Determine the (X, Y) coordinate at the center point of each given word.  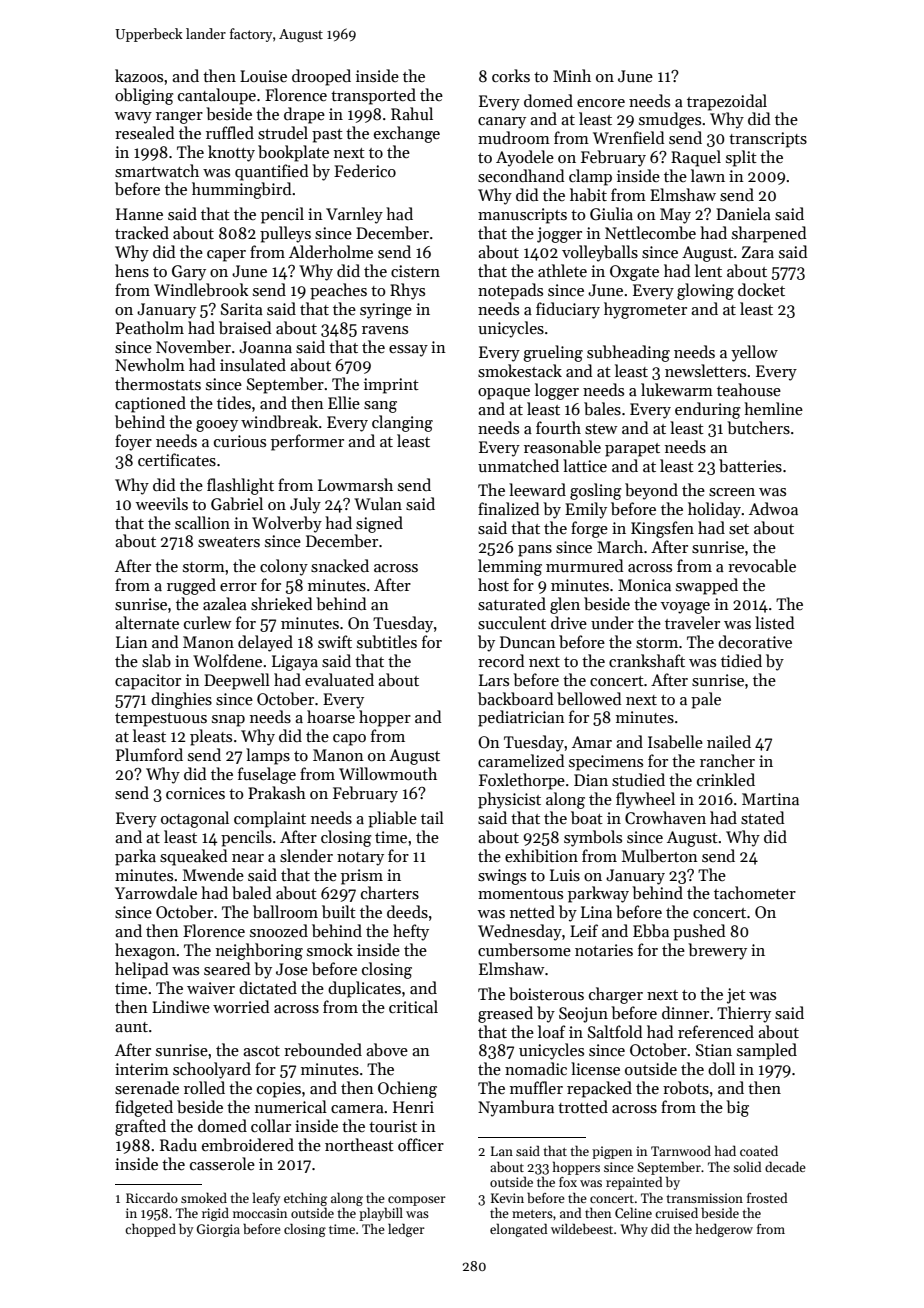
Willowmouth (388, 773)
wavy (133, 118)
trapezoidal (727, 102)
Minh (572, 75)
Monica (644, 585)
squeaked (194, 857)
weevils (162, 503)
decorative (755, 641)
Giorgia (218, 1230)
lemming (510, 567)
